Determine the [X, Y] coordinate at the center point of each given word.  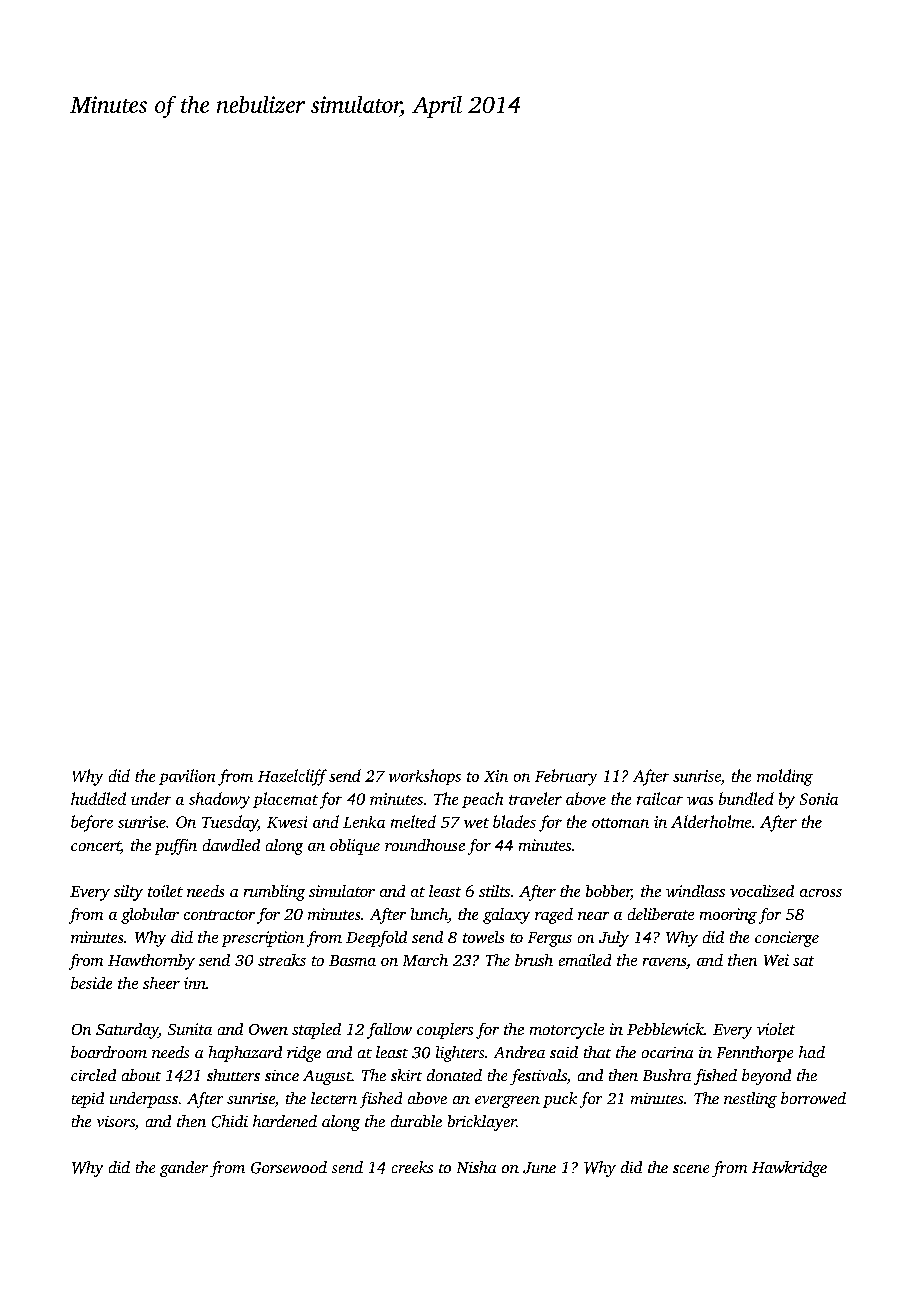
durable [416, 1121]
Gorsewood [289, 1167]
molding [785, 777]
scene [691, 1169]
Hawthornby [151, 962]
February [566, 777]
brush [534, 960]
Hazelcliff [292, 777]
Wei [776, 960]
